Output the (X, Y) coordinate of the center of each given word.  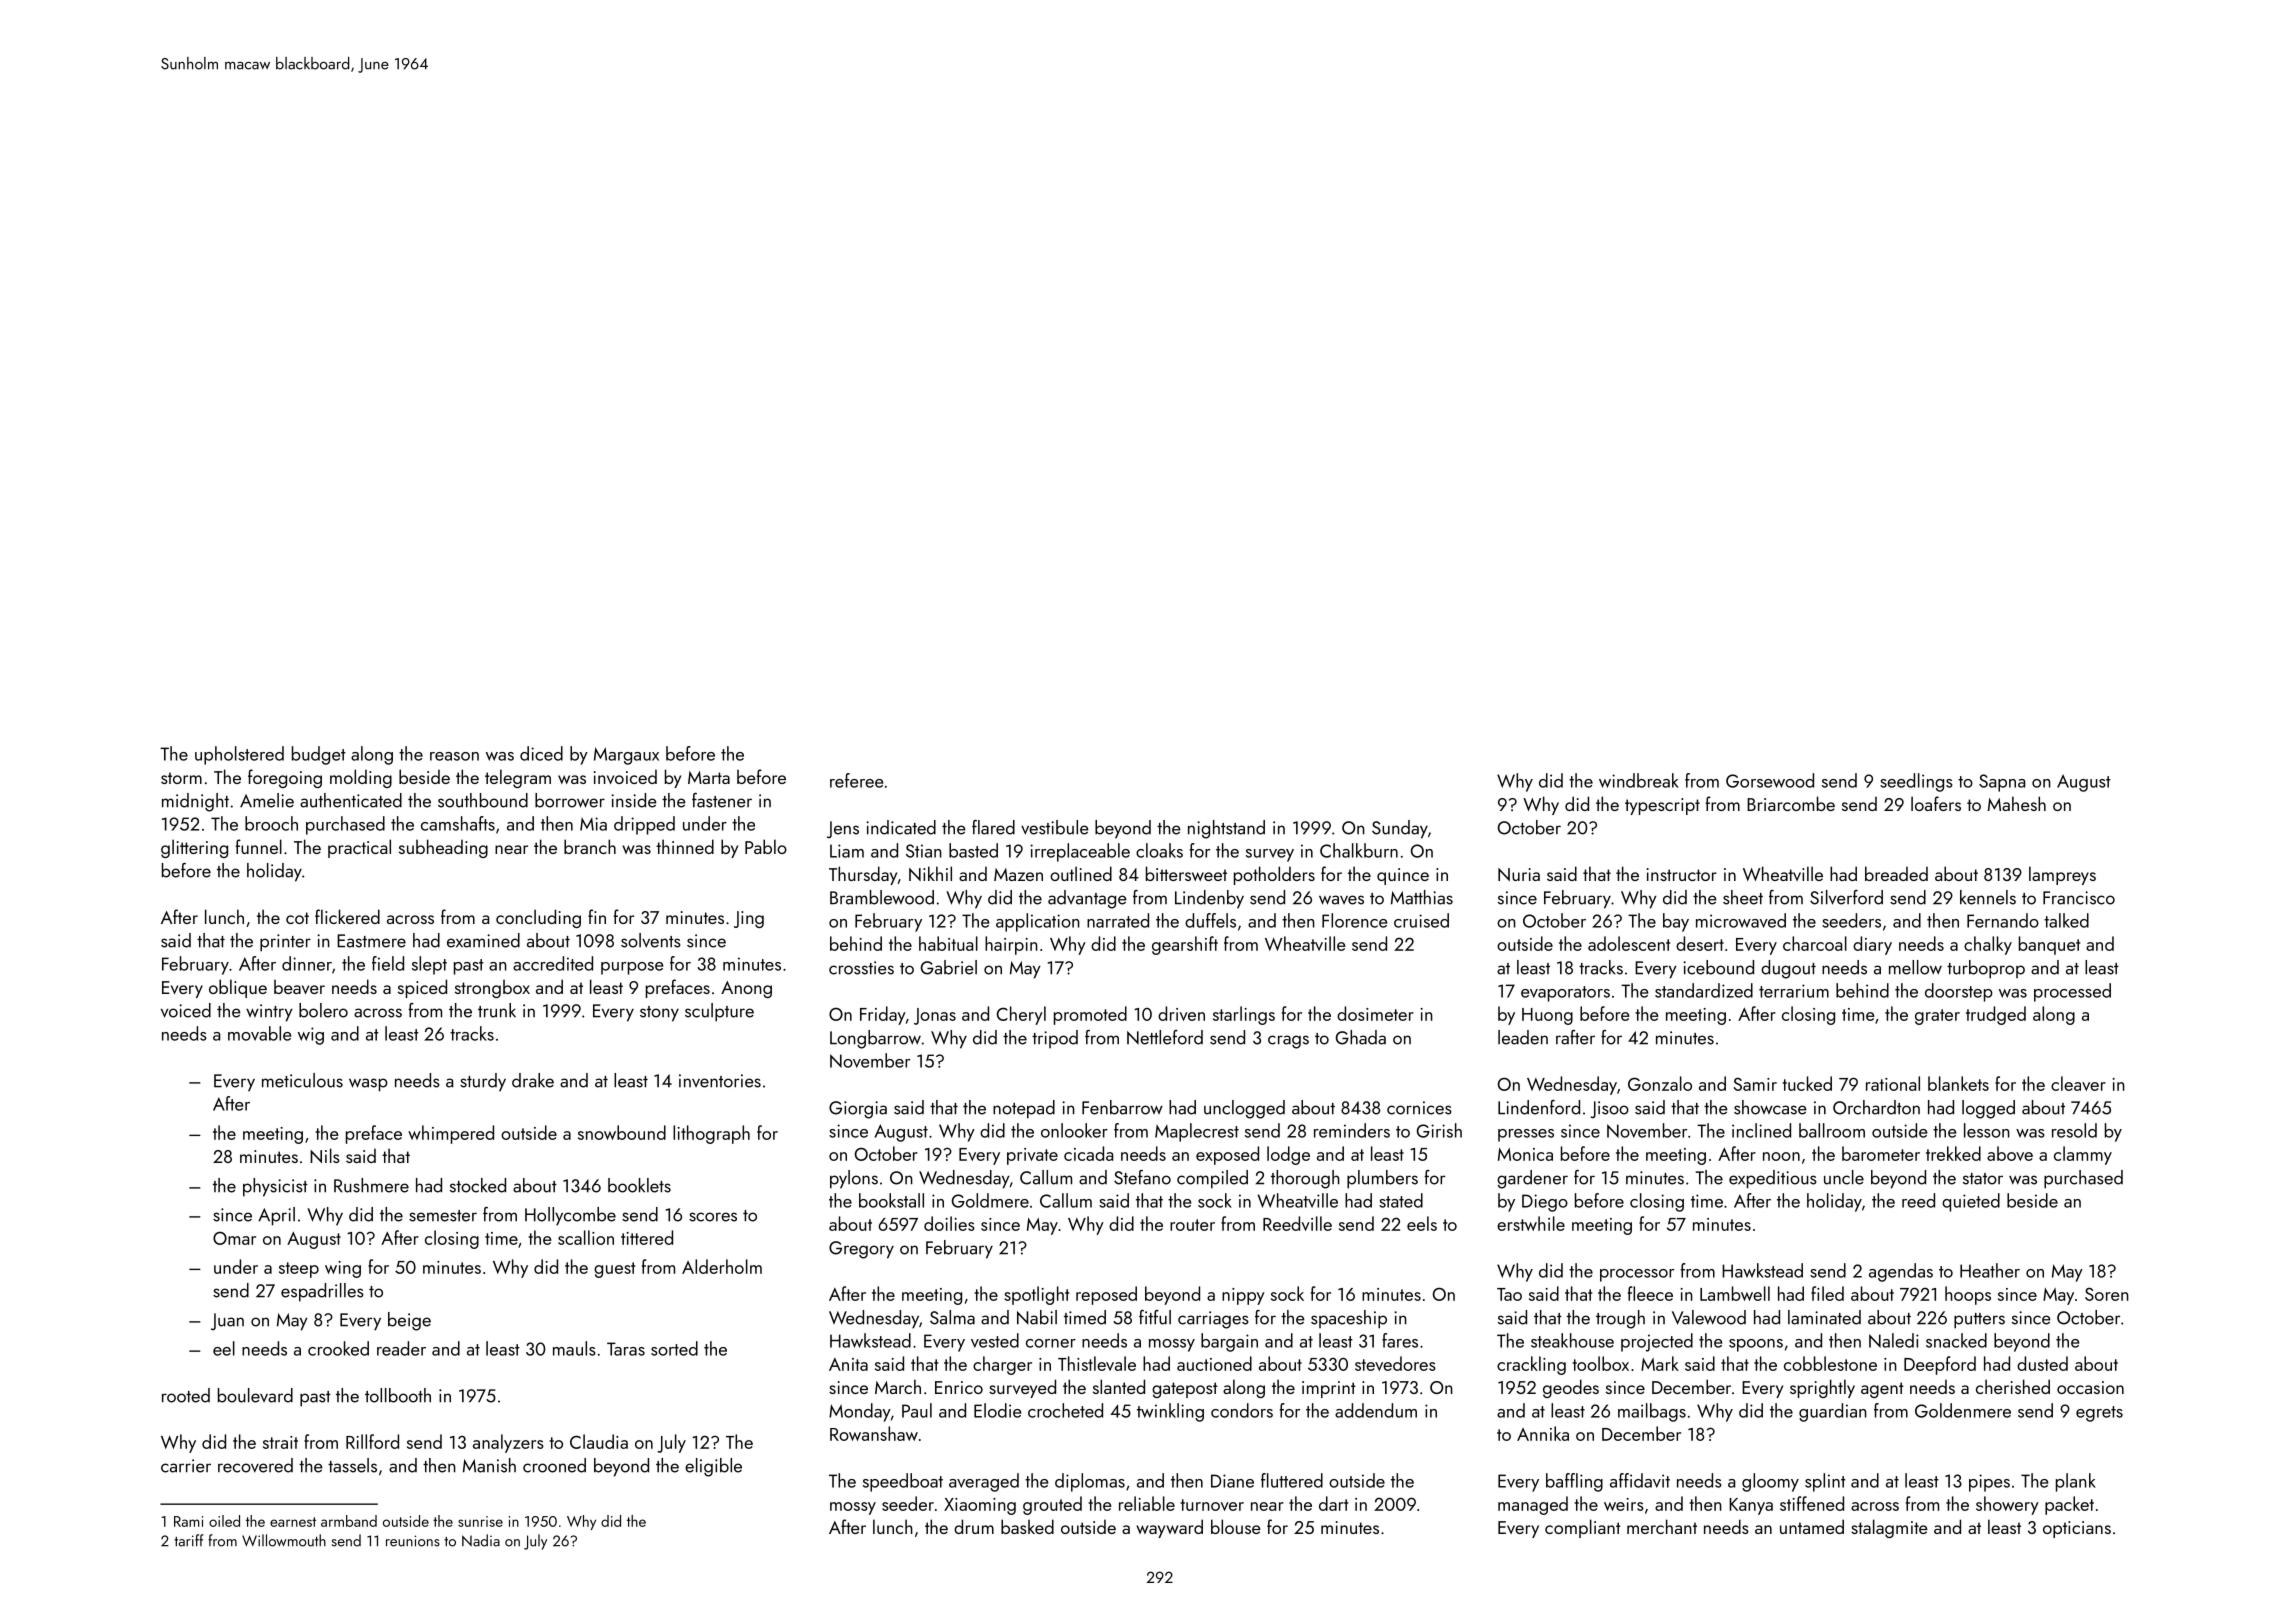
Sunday (1400, 829)
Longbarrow (875, 1039)
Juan (227, 1321)
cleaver (2078, 1083)
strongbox (492, 989)
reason (454, 756)
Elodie (997, 1410)
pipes (1989, 1483)
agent (1882, 1390)
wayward (1169, 1528)
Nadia (481, 1540)
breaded (1896, 873)
